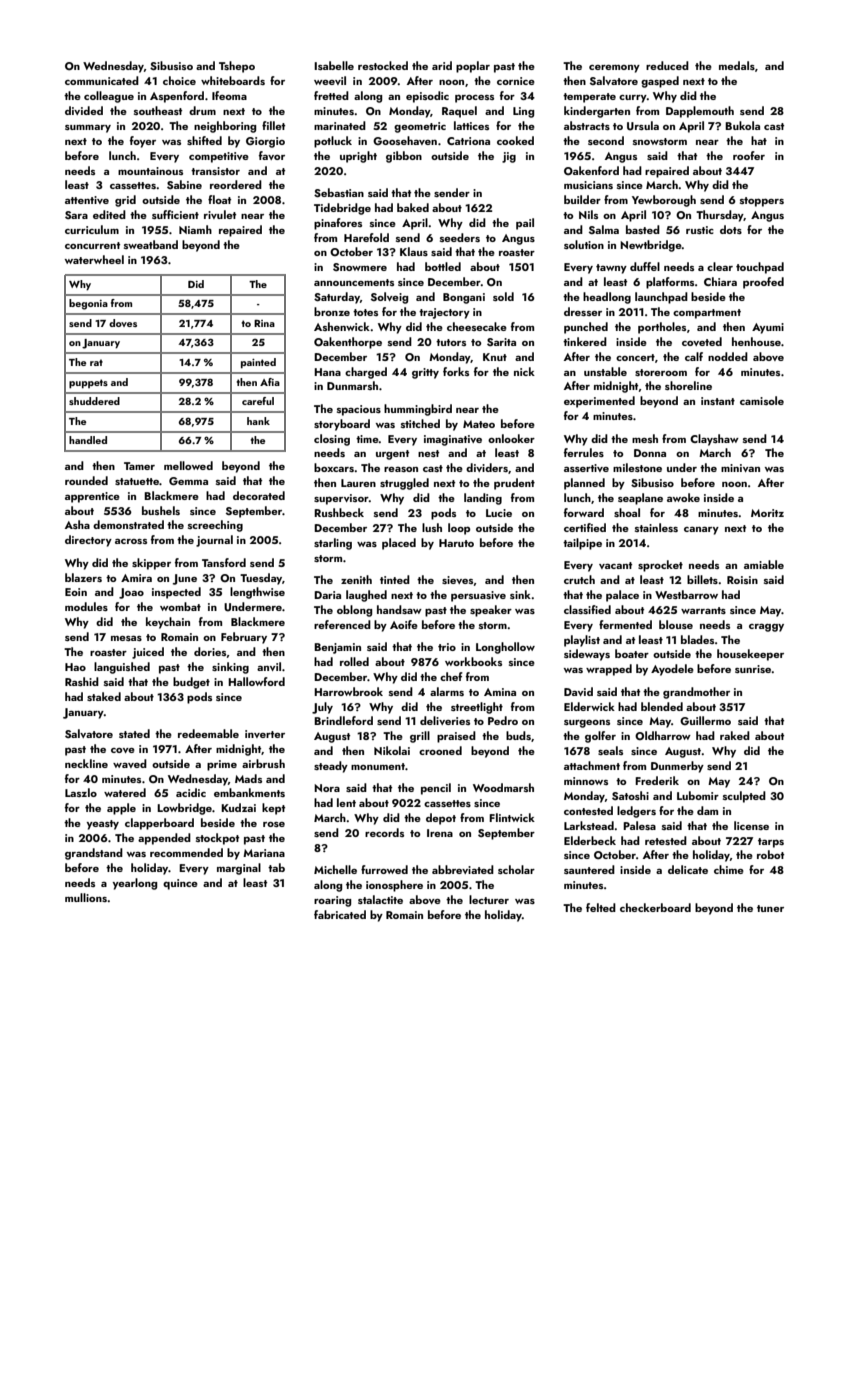 This screenshot has width=849, height=1400. What do you see at coordinates (447, 691) in the screenshot?
I see `alarms` at bounding box center [447, 691].
